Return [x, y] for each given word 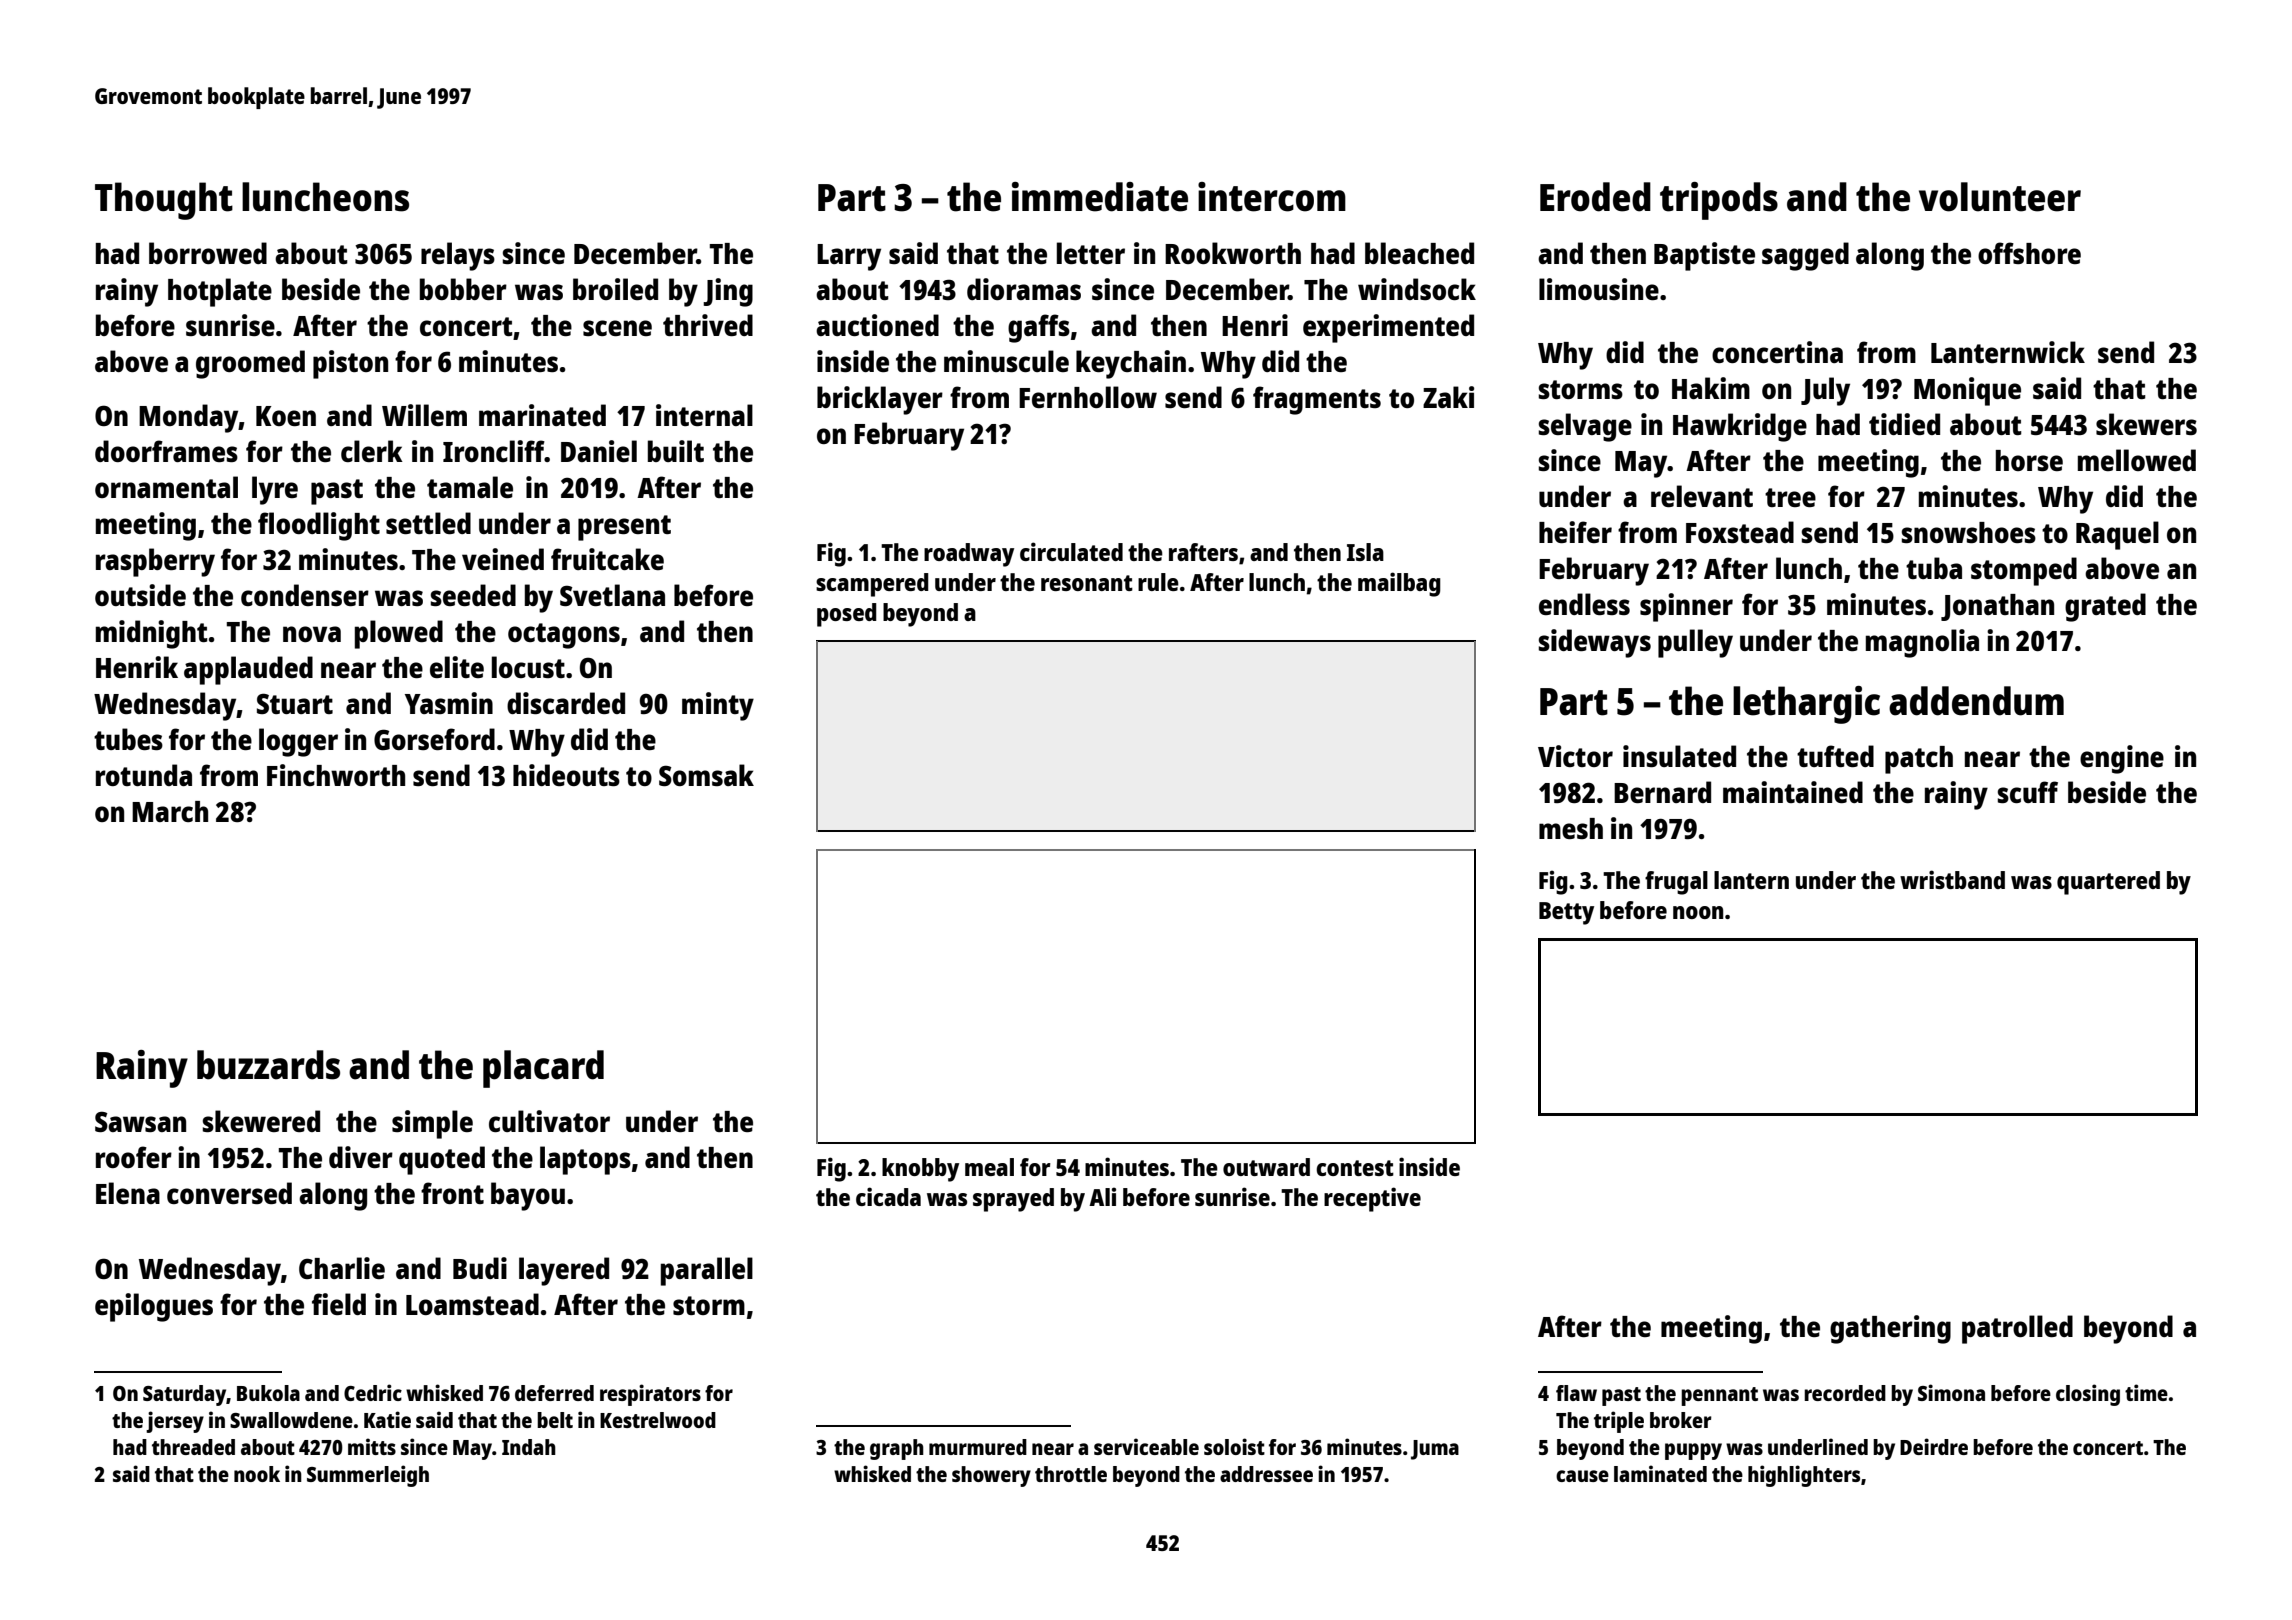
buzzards [268, 1065]
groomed [250, 364]
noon [1698, 912]
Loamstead [472, 1304]
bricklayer [880, 400]
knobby [920, 1170]
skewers [2146, 424]
